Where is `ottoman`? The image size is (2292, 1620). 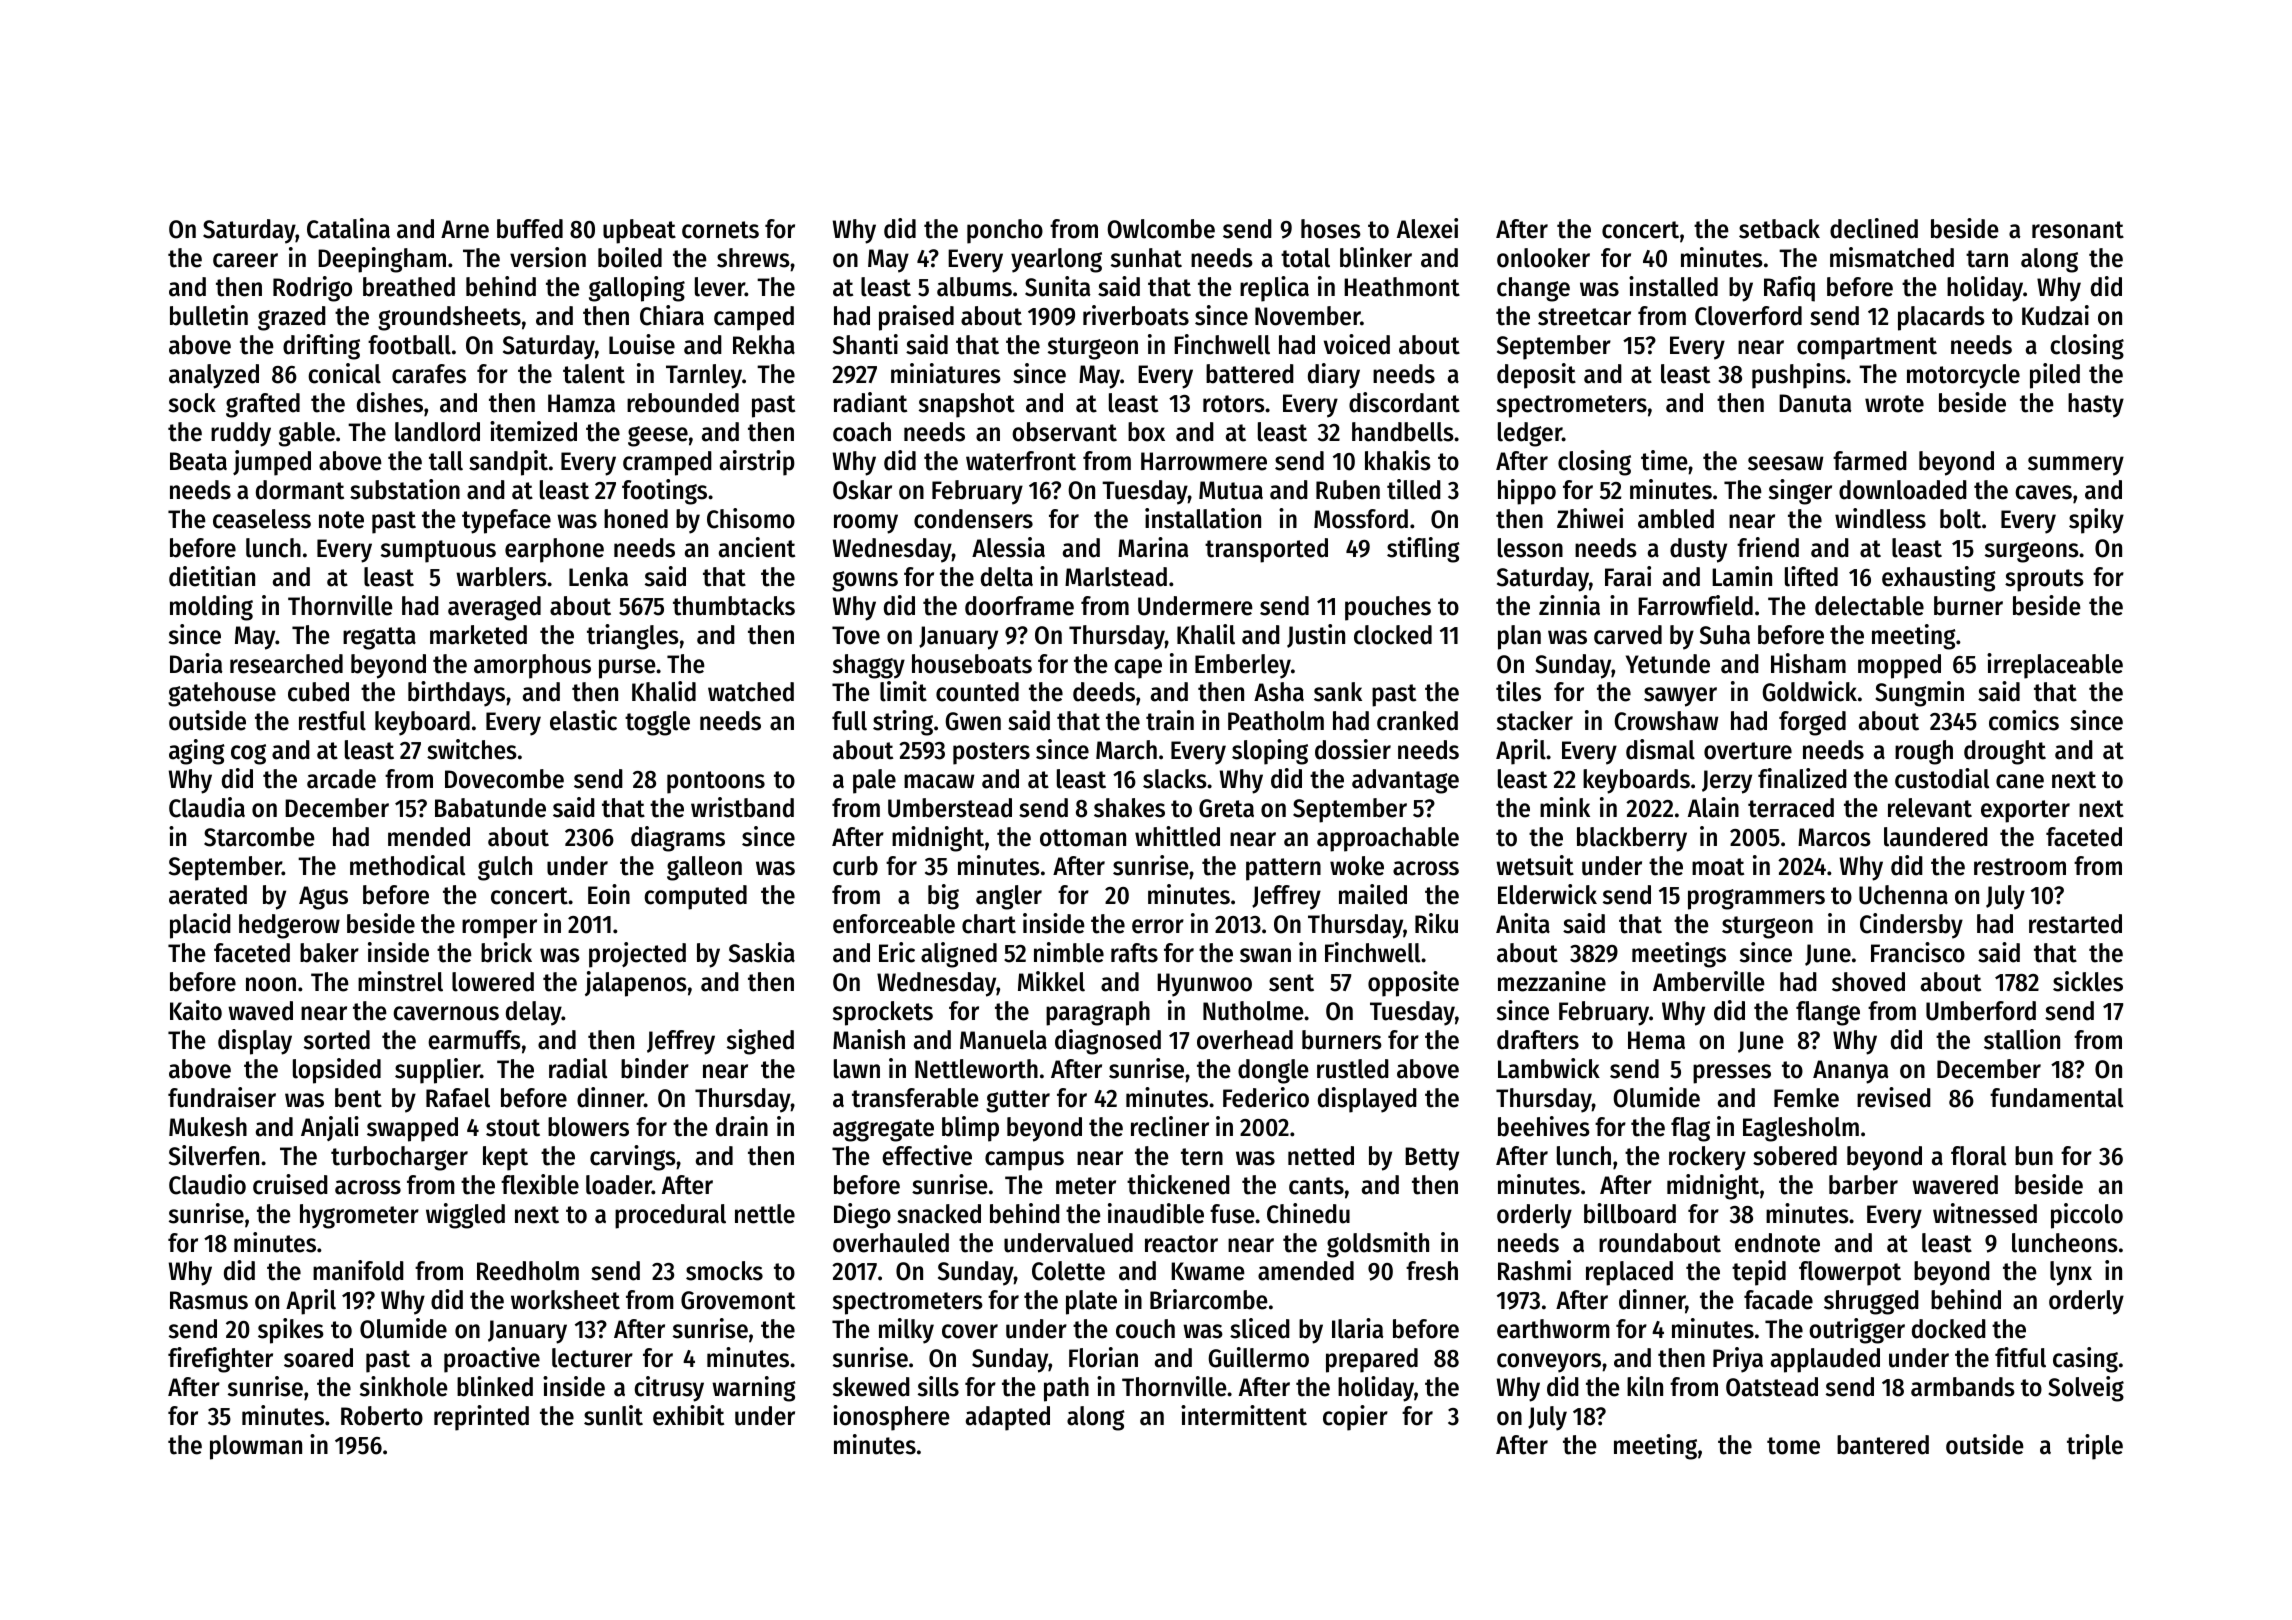
ottoman is located at coordinates (1083, 838).
